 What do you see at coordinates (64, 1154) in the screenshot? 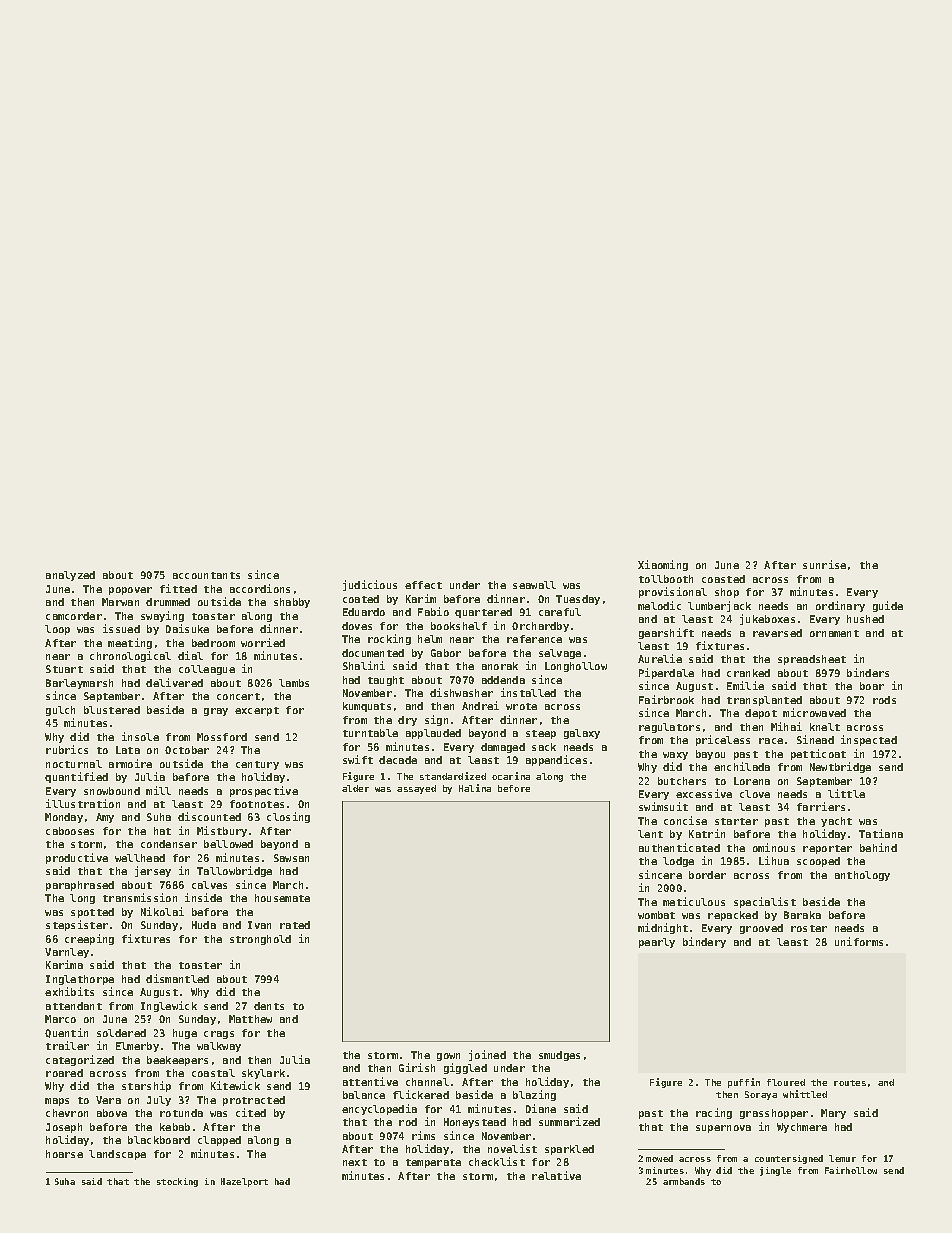
I see `hoarse` at bounding box center [64, 1154].
